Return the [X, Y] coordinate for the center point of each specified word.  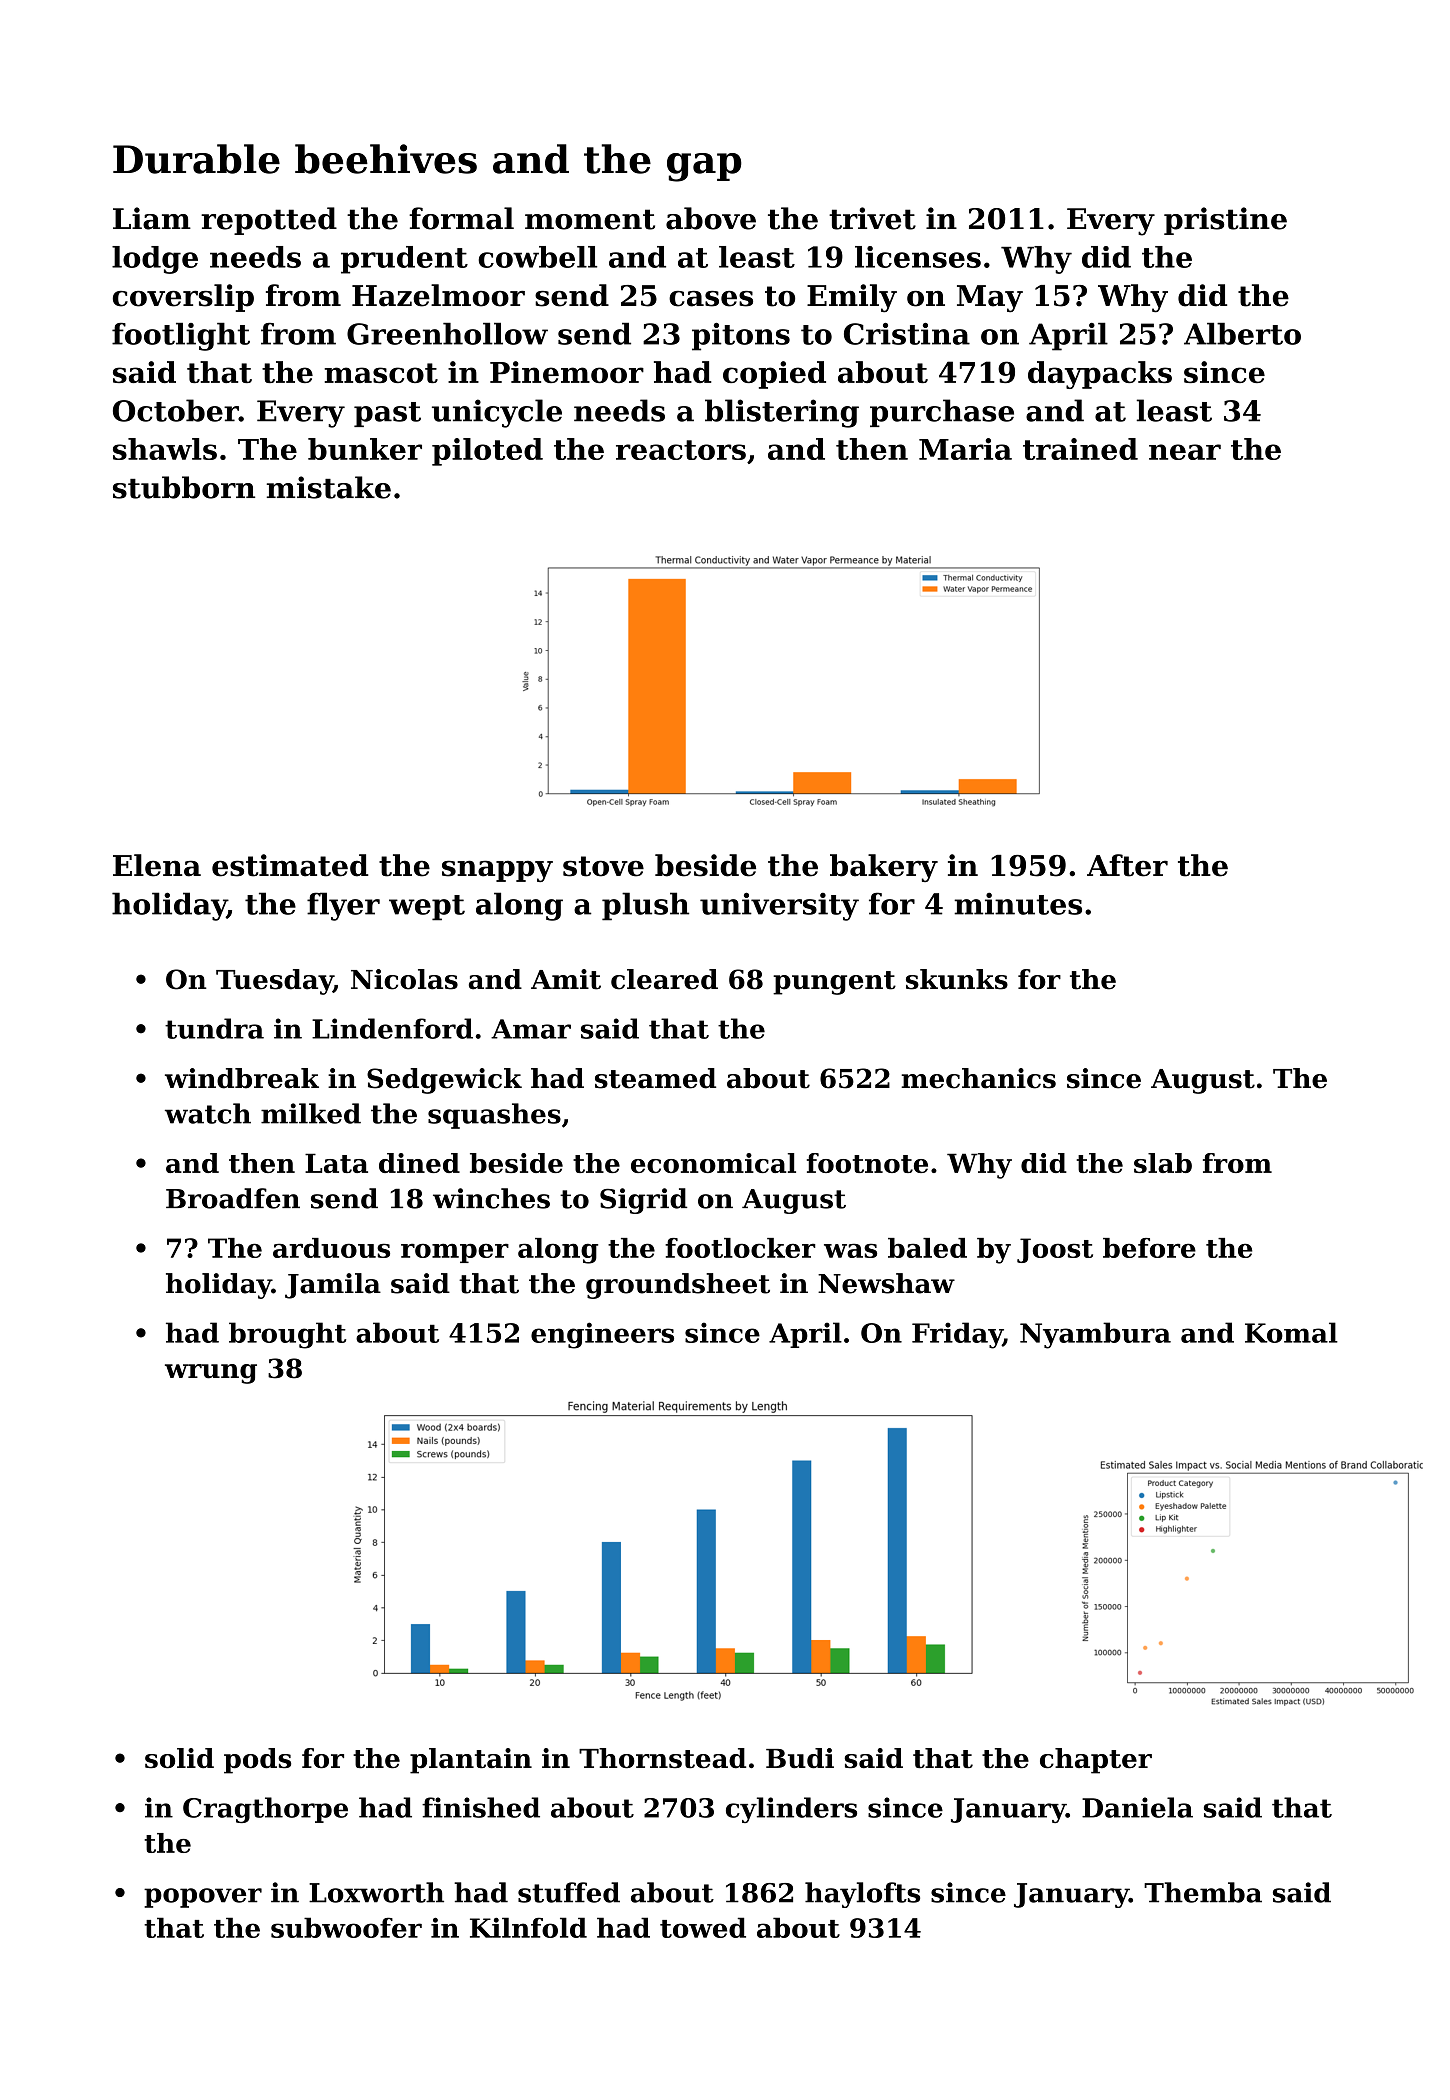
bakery [884, 868]
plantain [471, 1761]
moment [590, 219]
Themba [1203, 1892]
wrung [211, 1374]
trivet [872, 218]
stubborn [184, 487]
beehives [386, 159]
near [1185, 452]
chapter [1096, 1761]
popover [203, 1898]
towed [703, 1927]
